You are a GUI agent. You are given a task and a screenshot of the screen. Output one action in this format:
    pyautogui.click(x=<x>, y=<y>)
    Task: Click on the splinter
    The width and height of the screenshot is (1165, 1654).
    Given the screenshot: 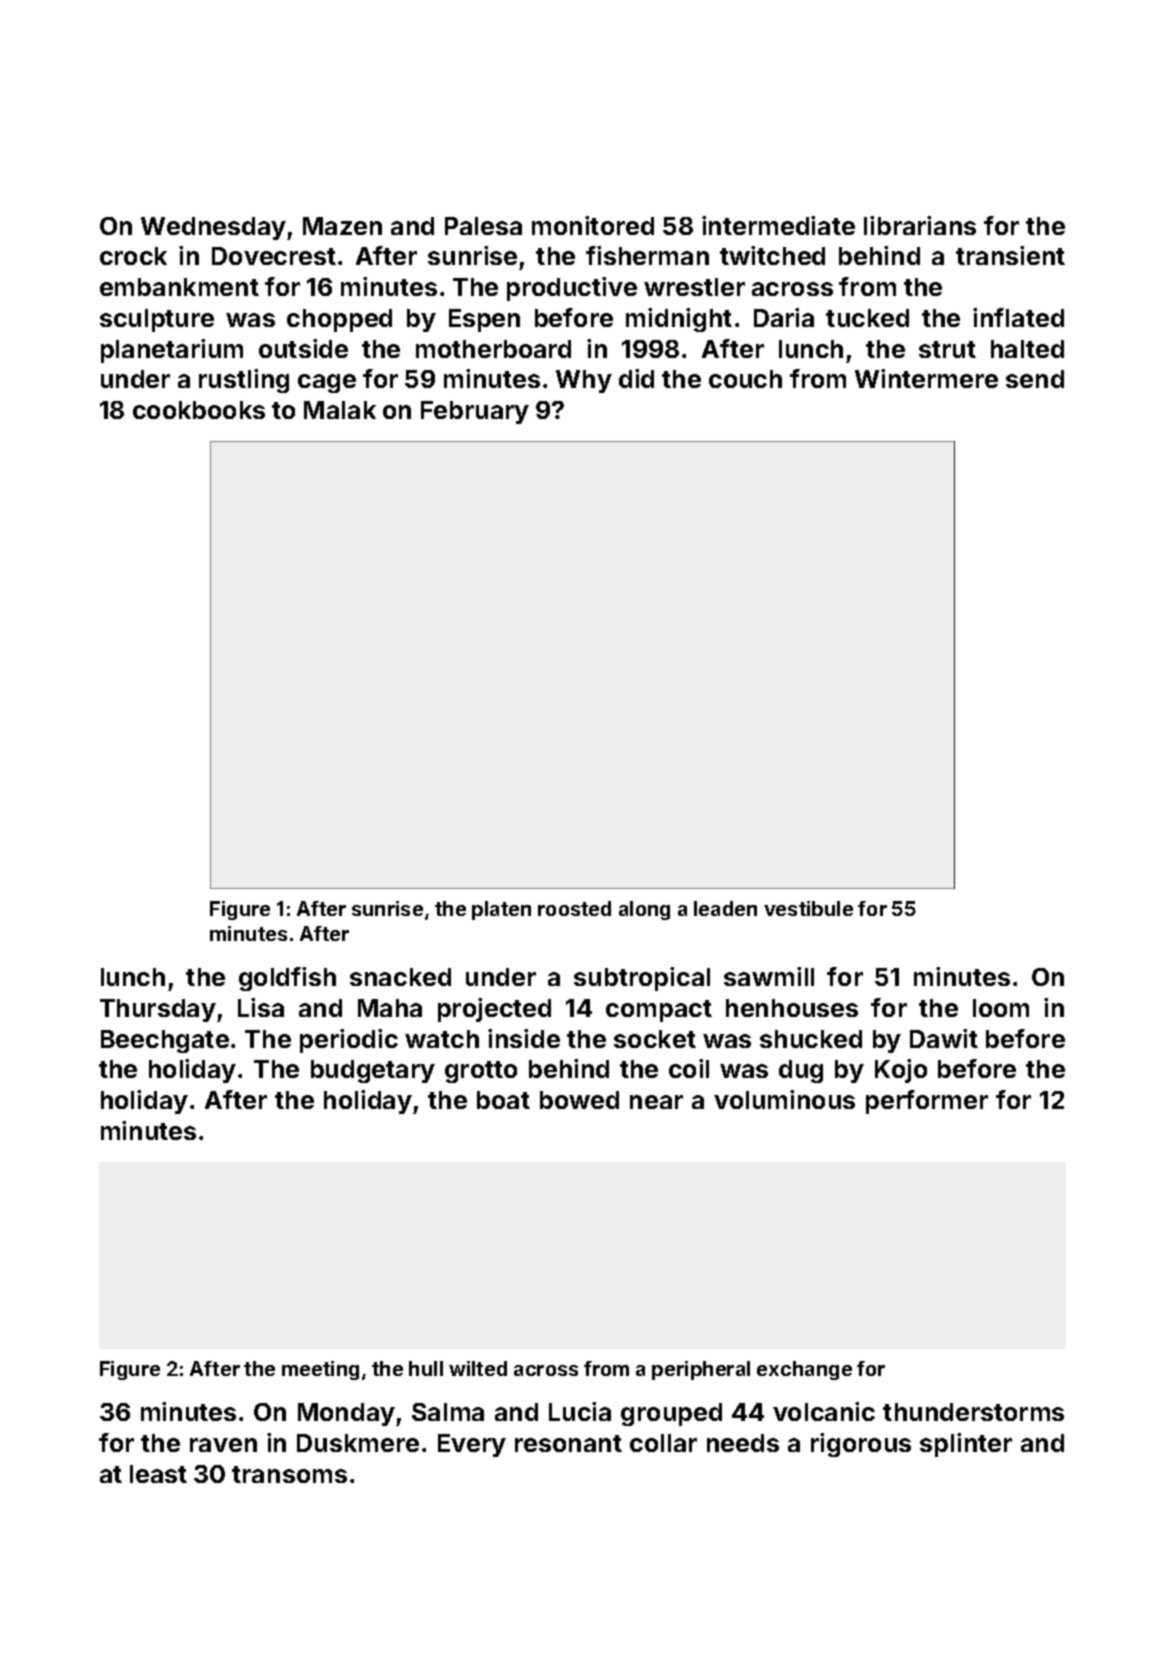 What is the action you would take?
    pyautogui.click(x=966, y=1445)
